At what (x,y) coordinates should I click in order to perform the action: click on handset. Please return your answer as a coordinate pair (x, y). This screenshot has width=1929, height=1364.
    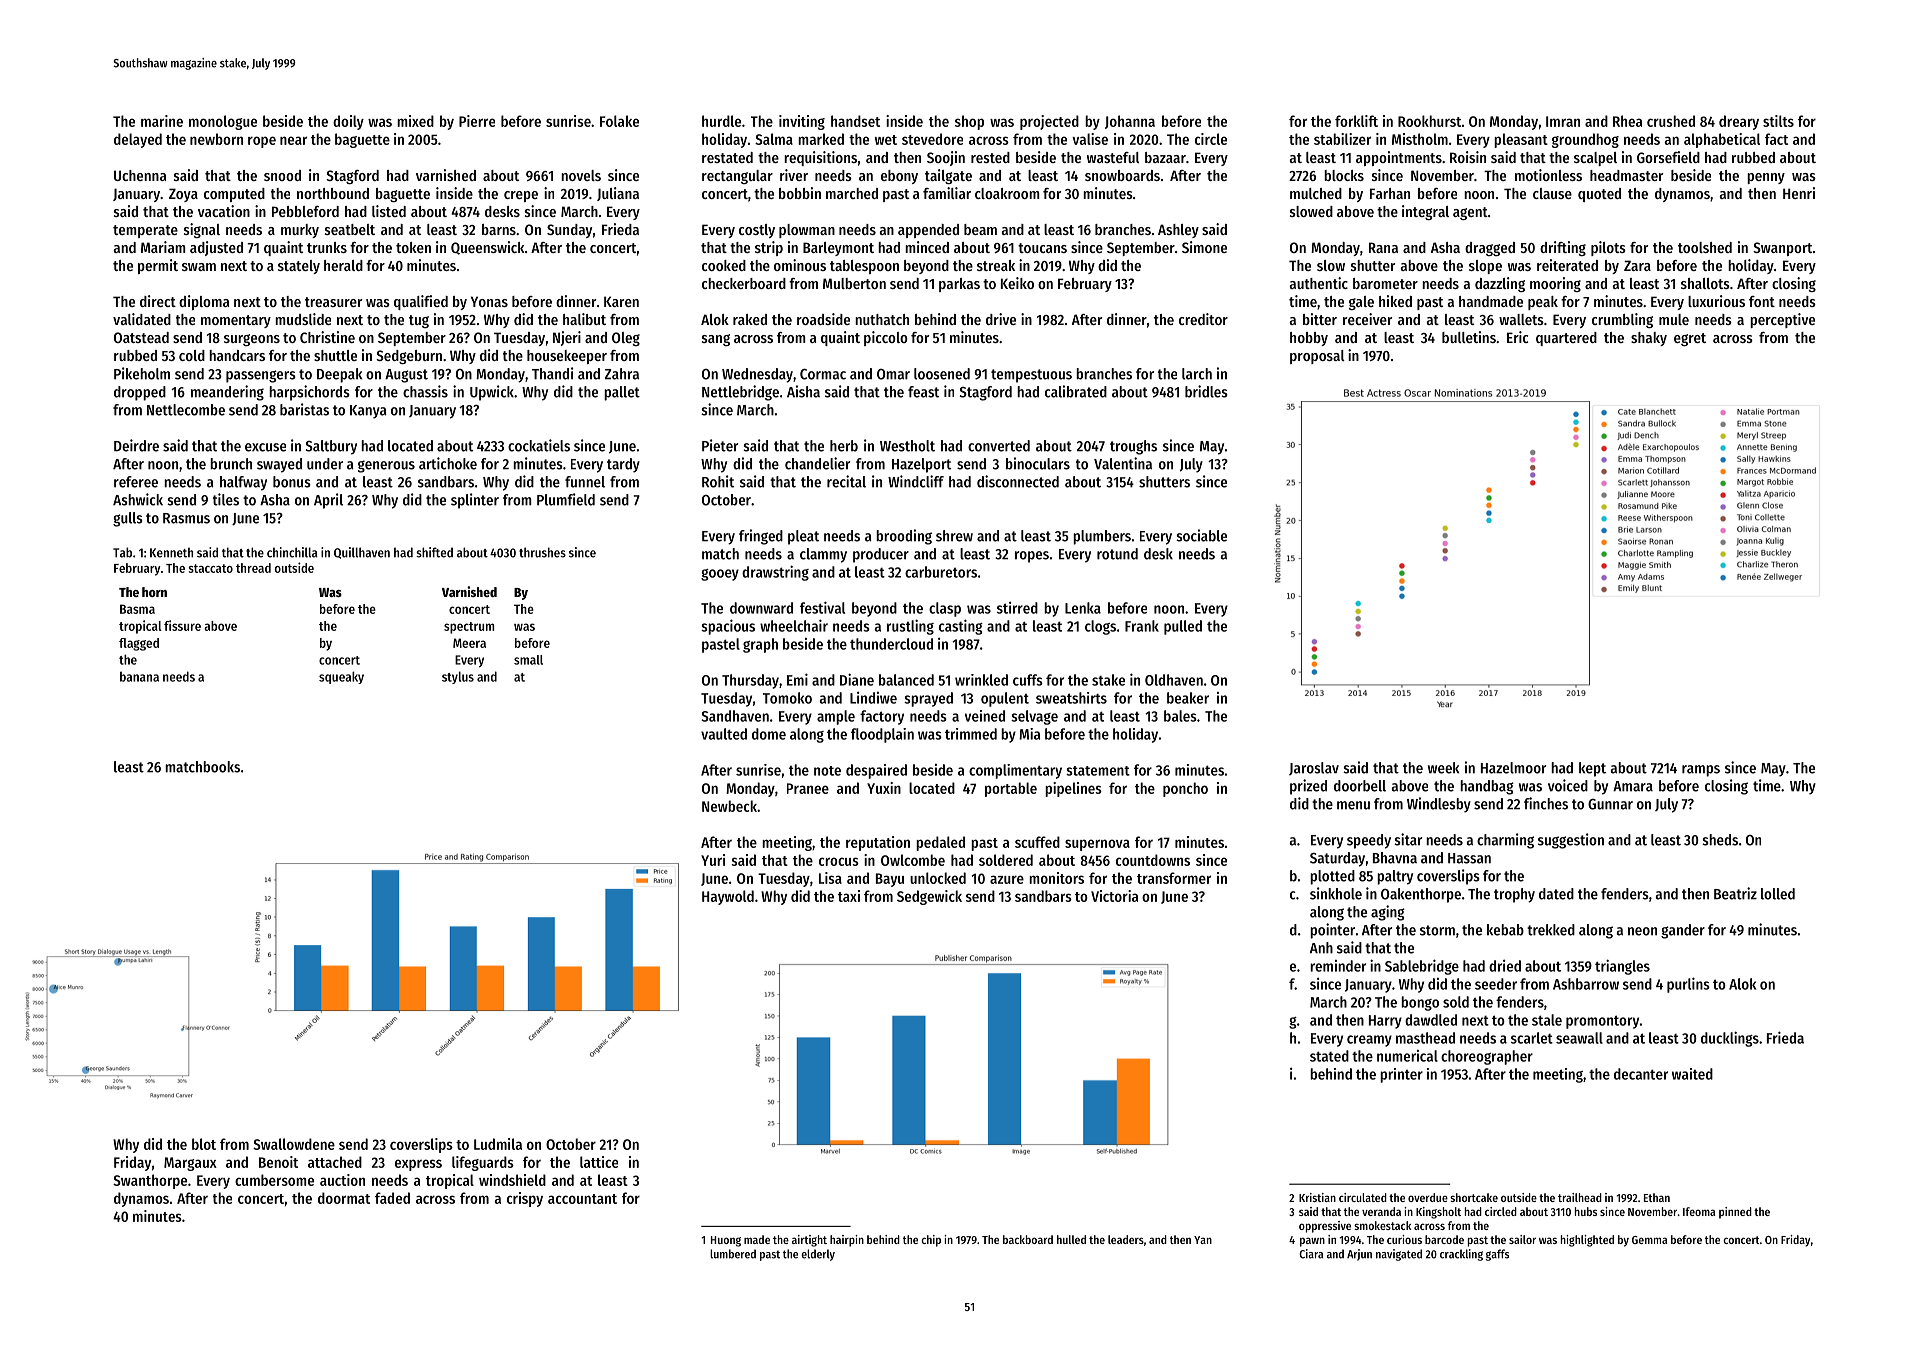
    Looking at the image, I should click on (855, 121).
